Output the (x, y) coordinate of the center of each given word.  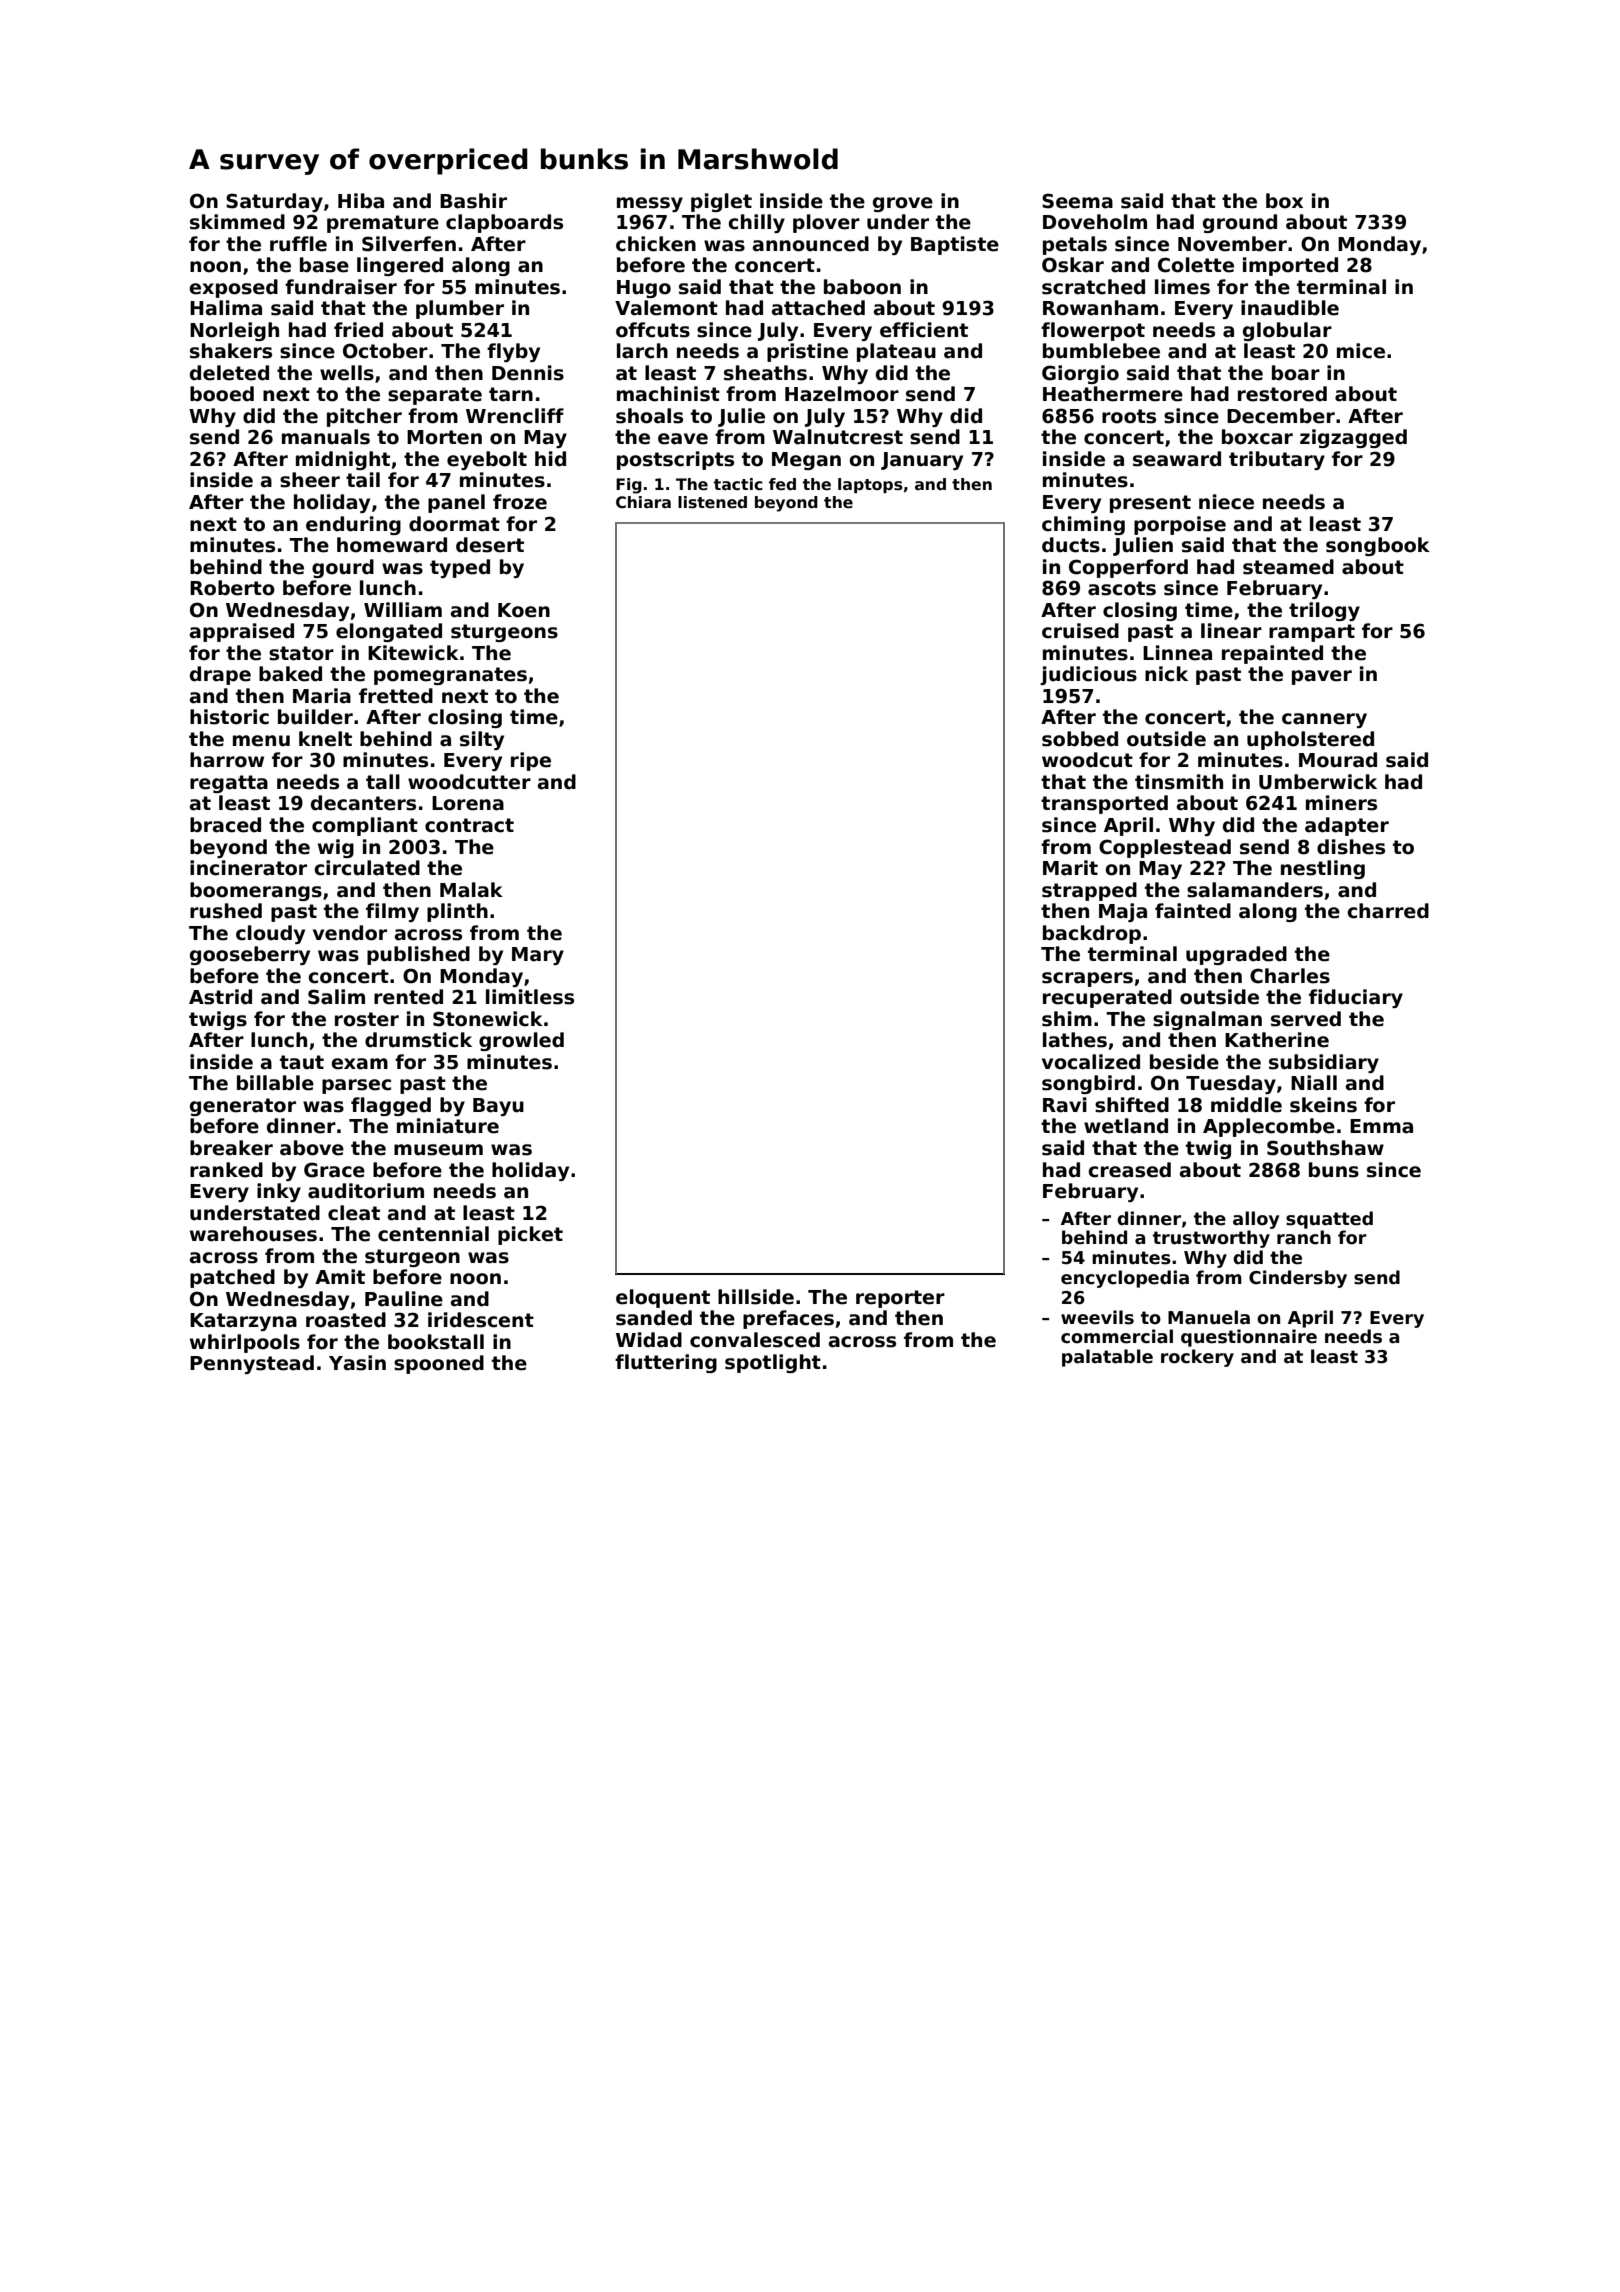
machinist (668, 394)
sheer (310, 480)
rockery (1197, 1358)
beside (1184, 1062)
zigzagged (1353, 438)
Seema (1077, 201)
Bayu (498, 1107)
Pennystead (252, 1364)
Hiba (361, 201)
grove (903, 204)
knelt (325, 739)
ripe (531, 761)
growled (521, 1041)
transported (1104, 804)
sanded (654, 1318)
